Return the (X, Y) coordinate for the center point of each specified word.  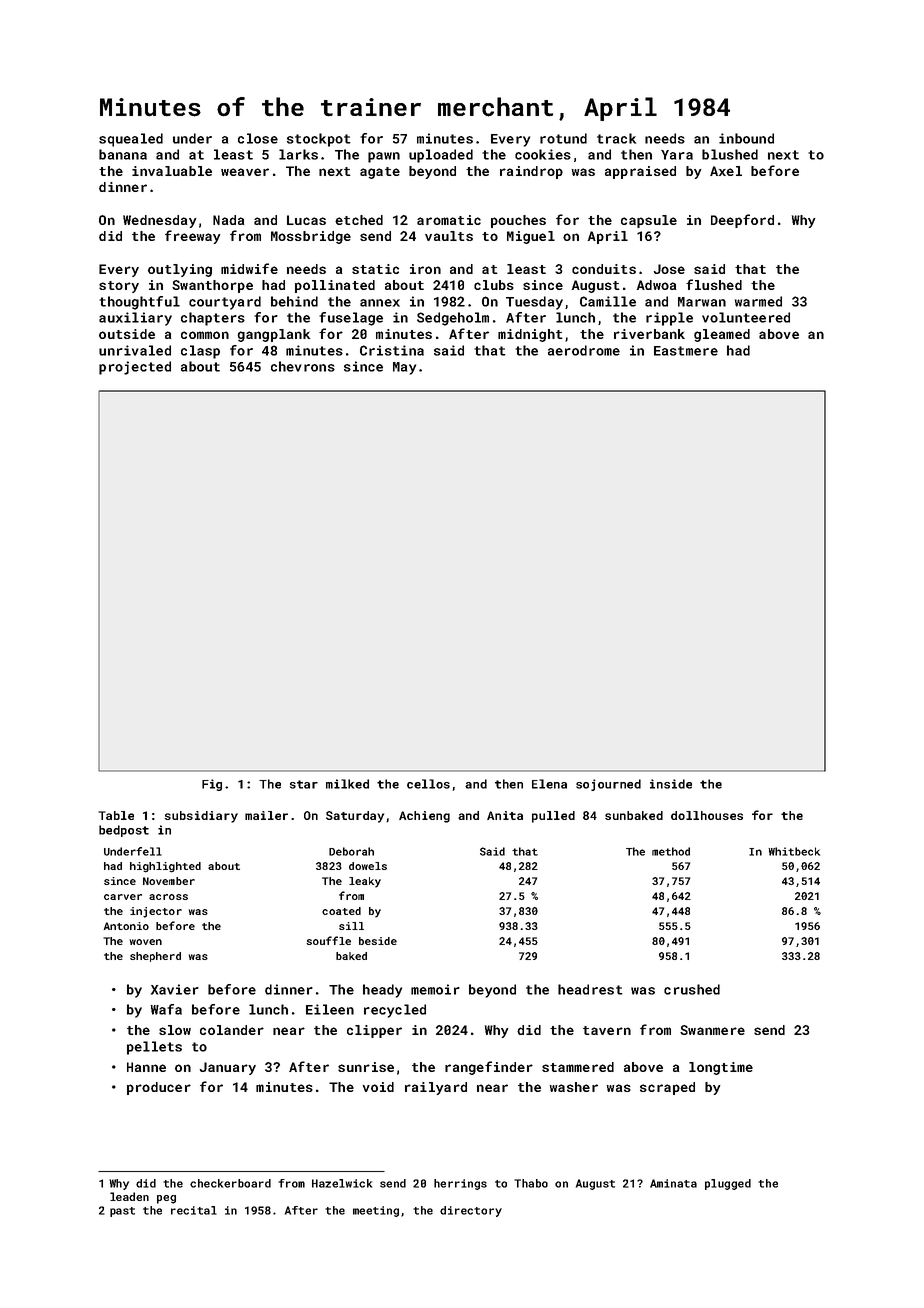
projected (135, 368)
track (616, 138)
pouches (518, 221)
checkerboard (230, 1183)
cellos (428, 784)
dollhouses (707, 815)
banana (123, 154)
